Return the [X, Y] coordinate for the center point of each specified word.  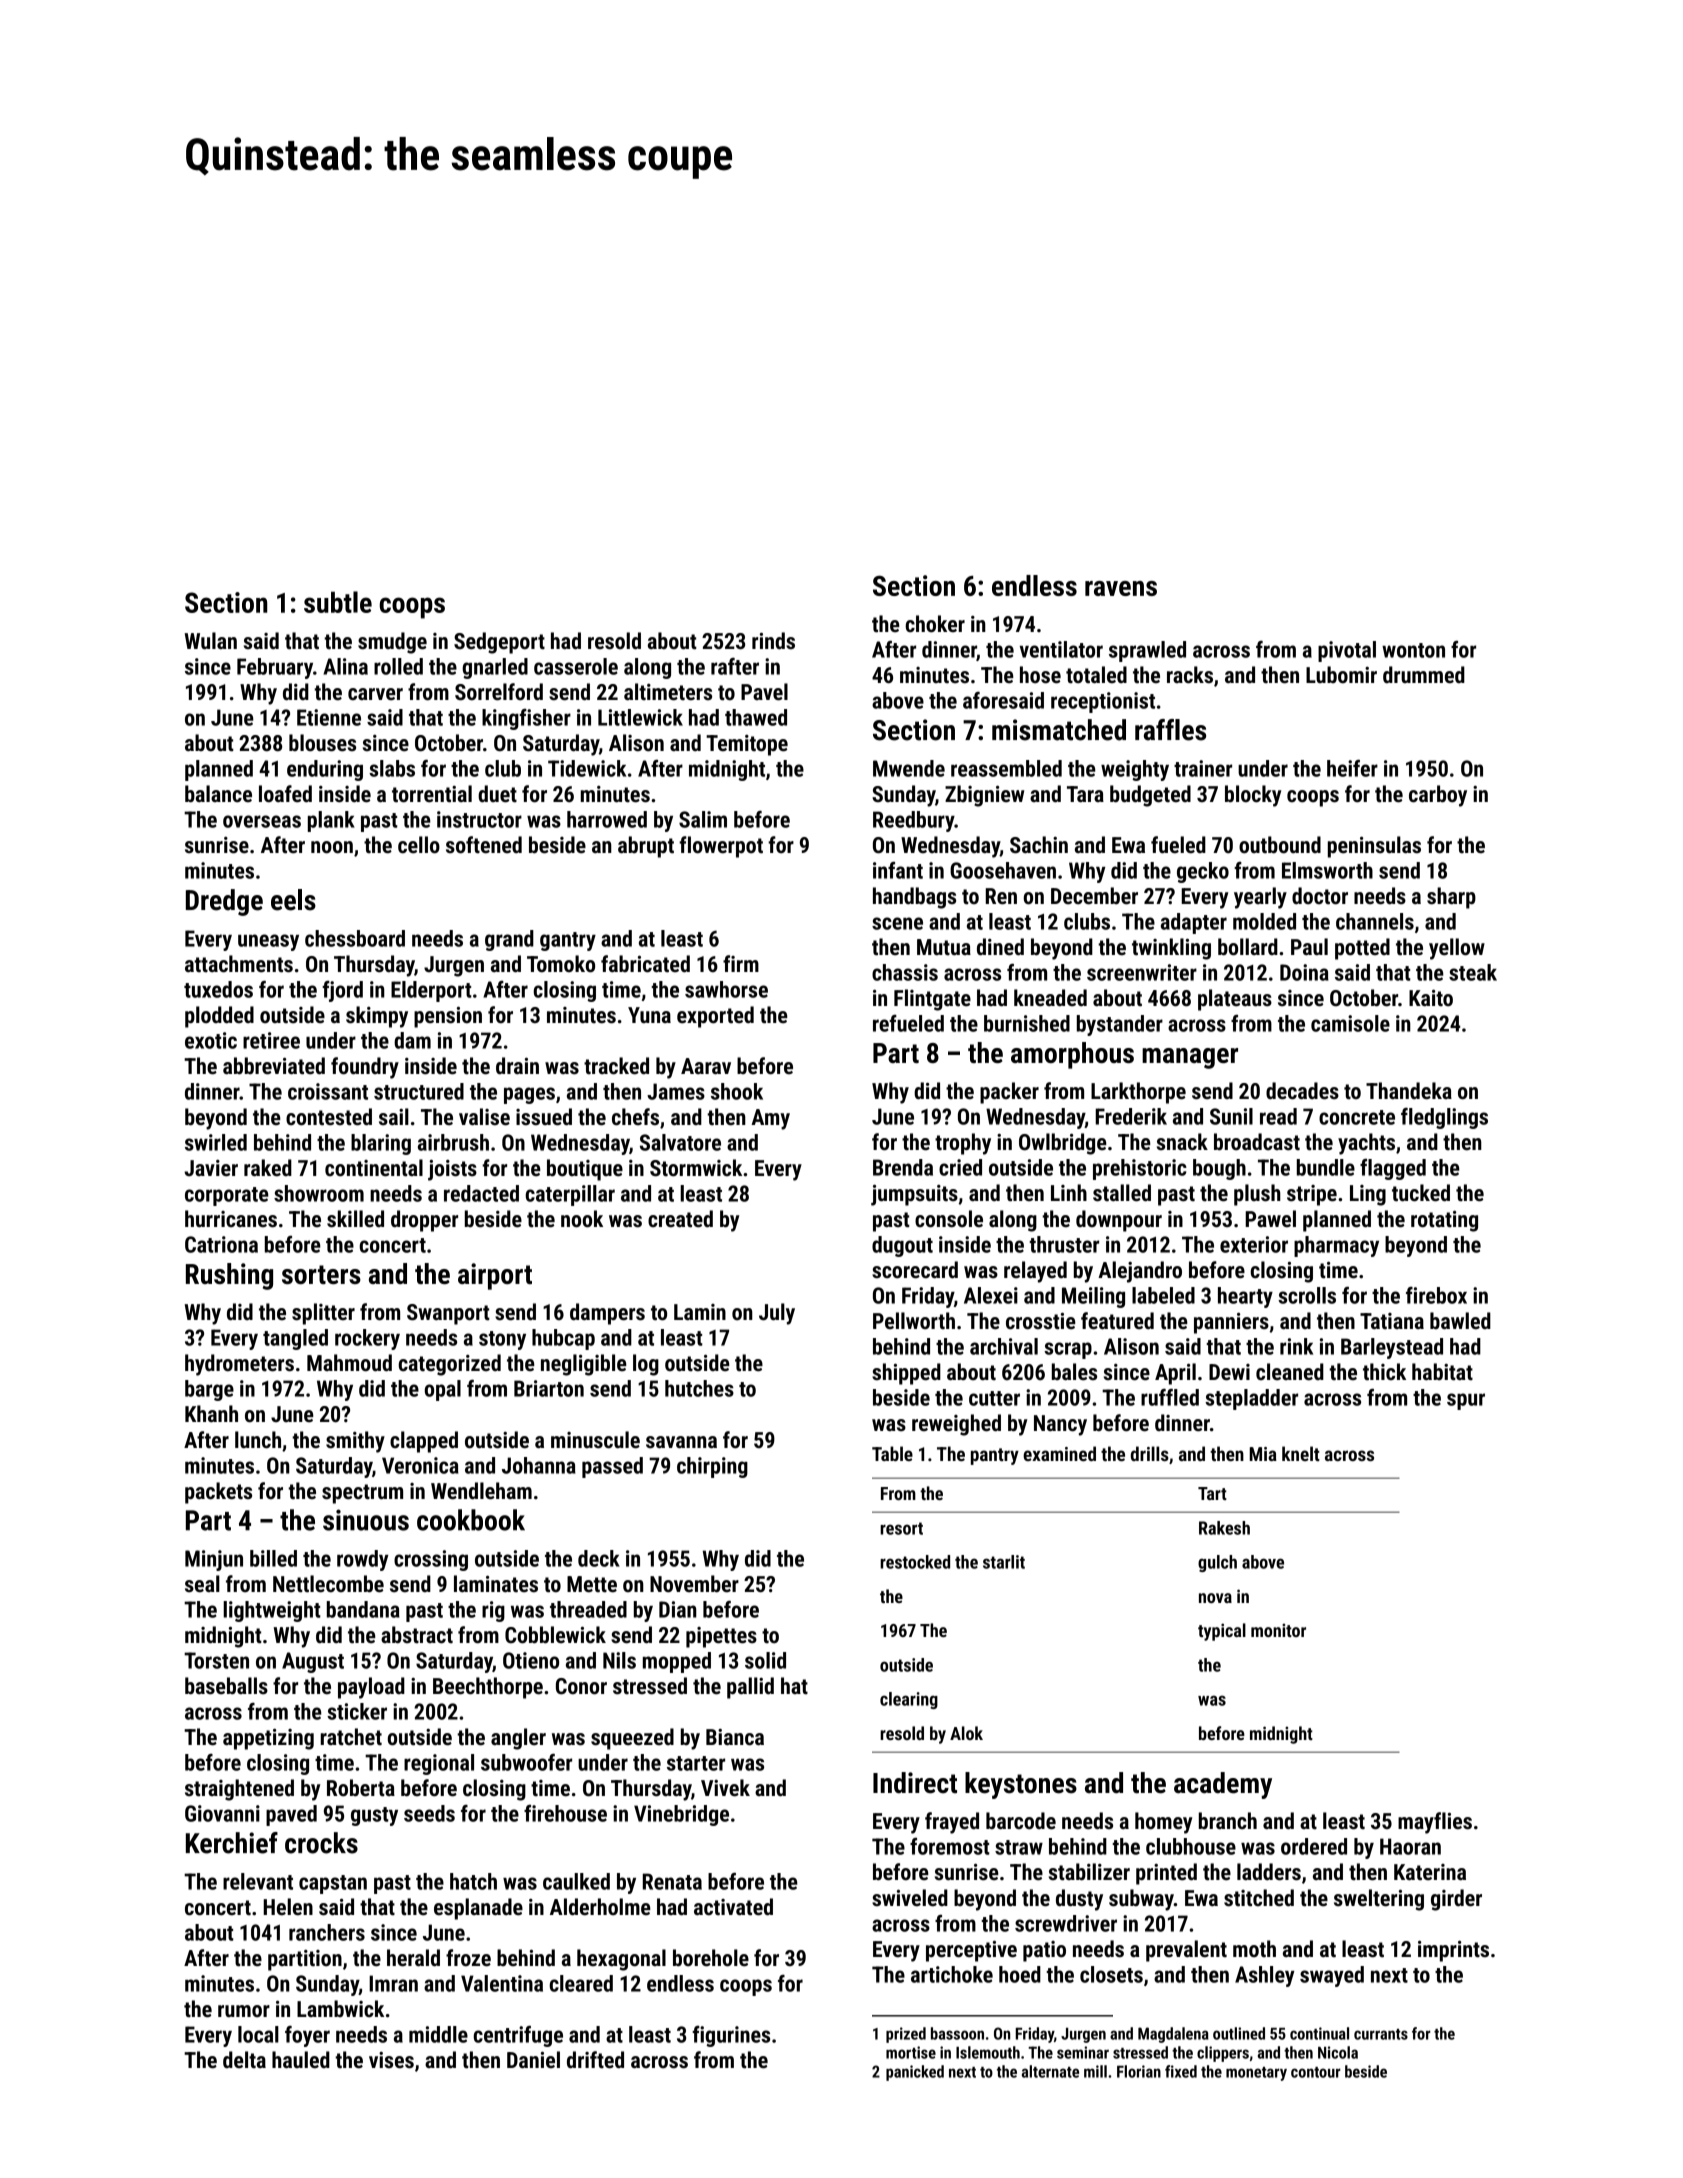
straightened [239, 1790]
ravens [1121, 588]
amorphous [1072, 1055]
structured [419, 1091]
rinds [773, 641]
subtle [338, 602]
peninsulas [1374, 847]
